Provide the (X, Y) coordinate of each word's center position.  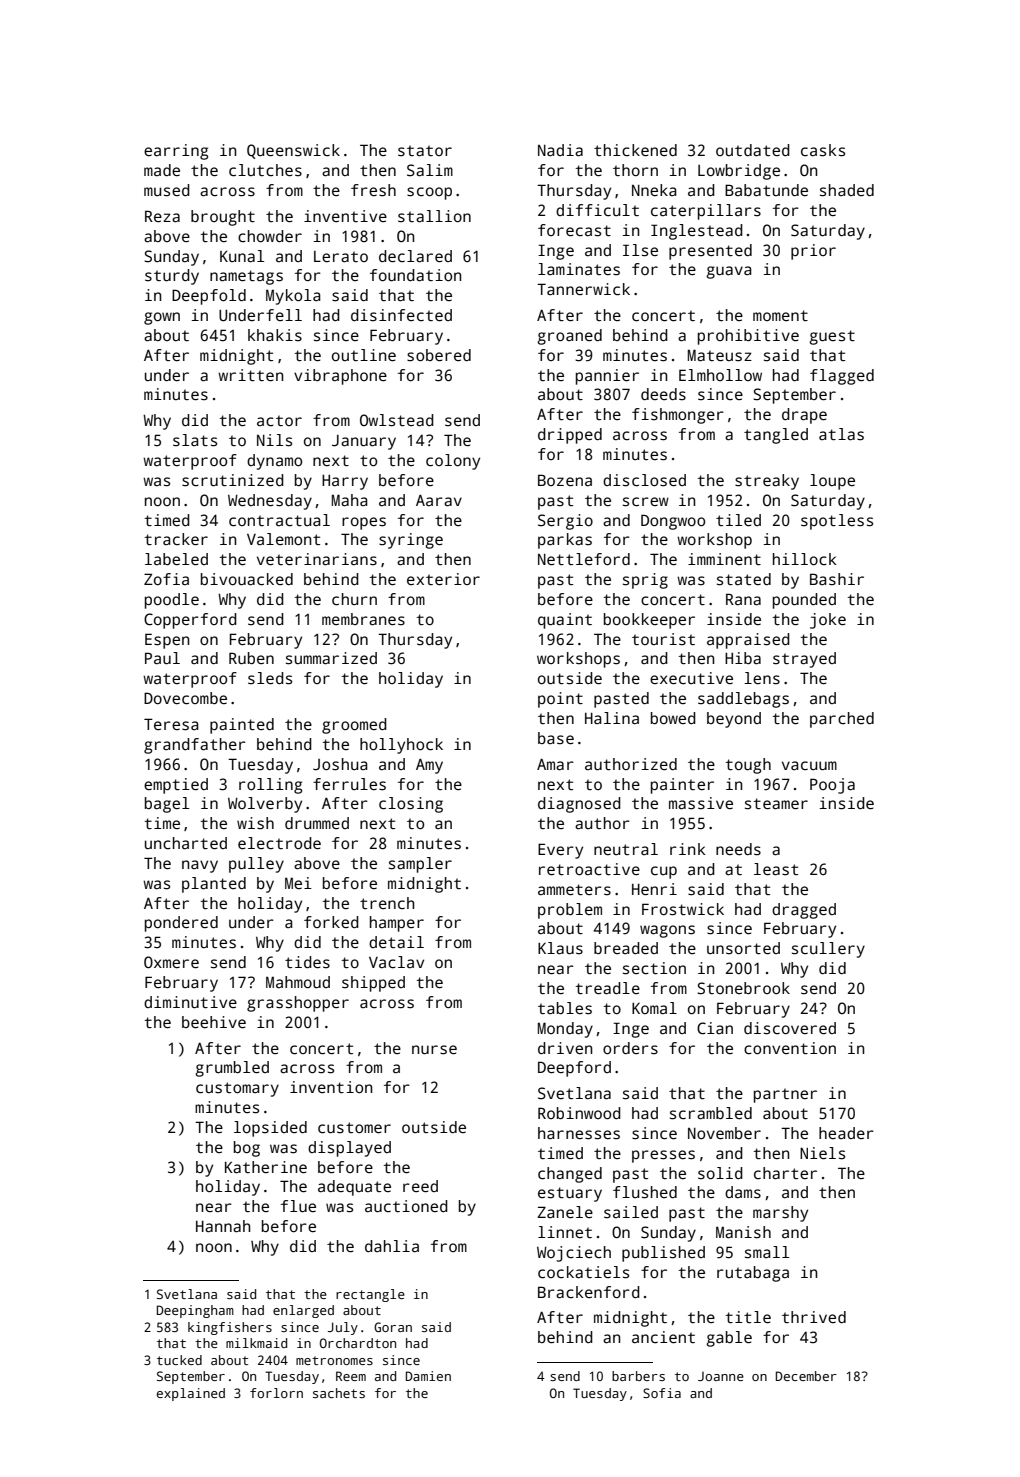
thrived (814, 1317)
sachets (339, 1393)
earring (176, 152)
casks (823, 150)
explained (191, 1394)
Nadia (560, 150)
